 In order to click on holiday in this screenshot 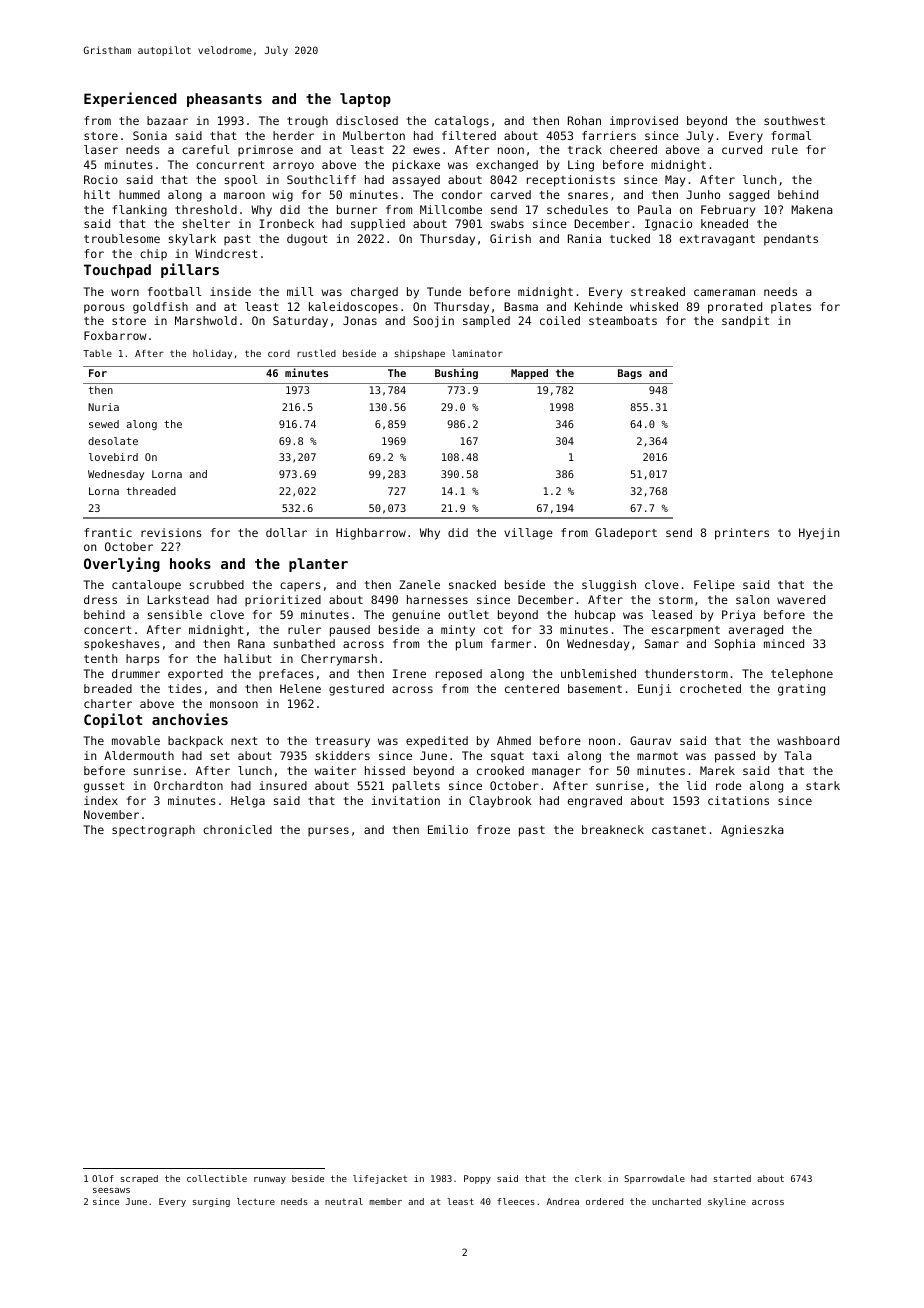, I will do `click(212, 354)`.
